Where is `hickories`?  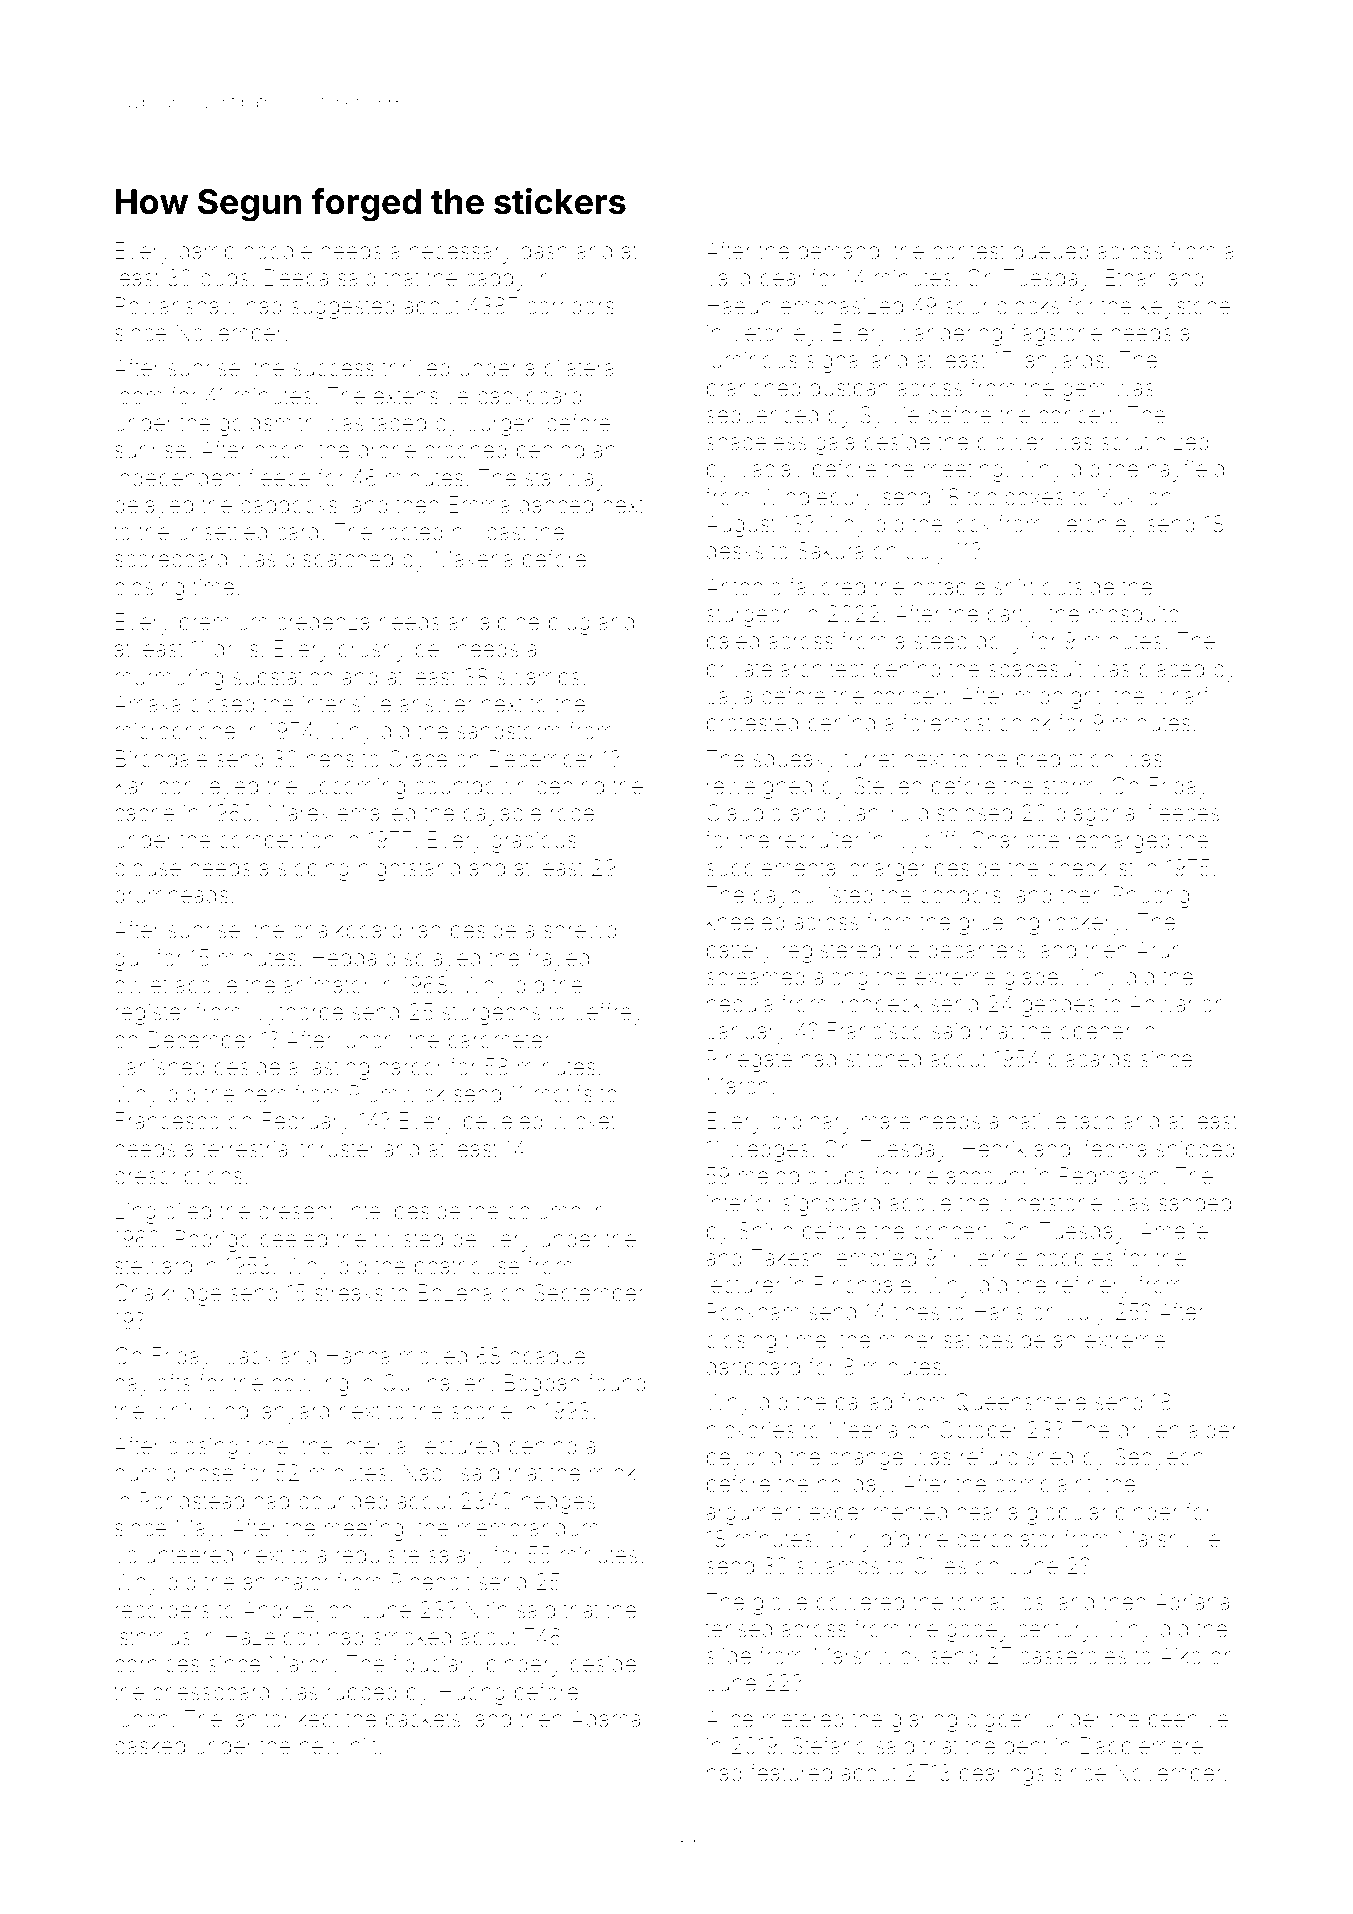 hickories is located at coordinates (751, 1430).
